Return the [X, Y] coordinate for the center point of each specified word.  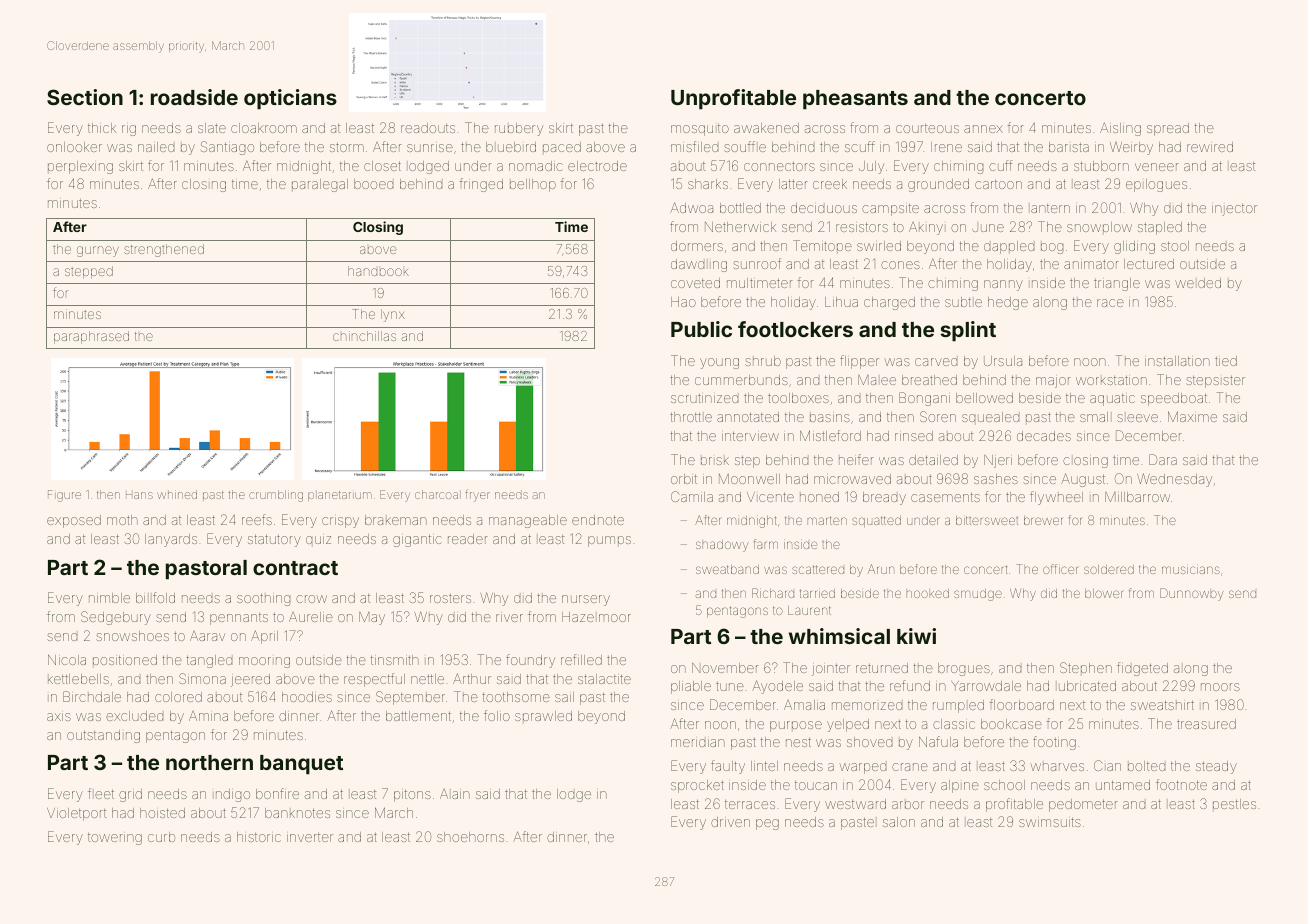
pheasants [855, 100]
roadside [194, 97]
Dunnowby [1192, 594]
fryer [477, 495]
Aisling [1120, 129]
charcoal [436, 494]
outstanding [103, 736]
